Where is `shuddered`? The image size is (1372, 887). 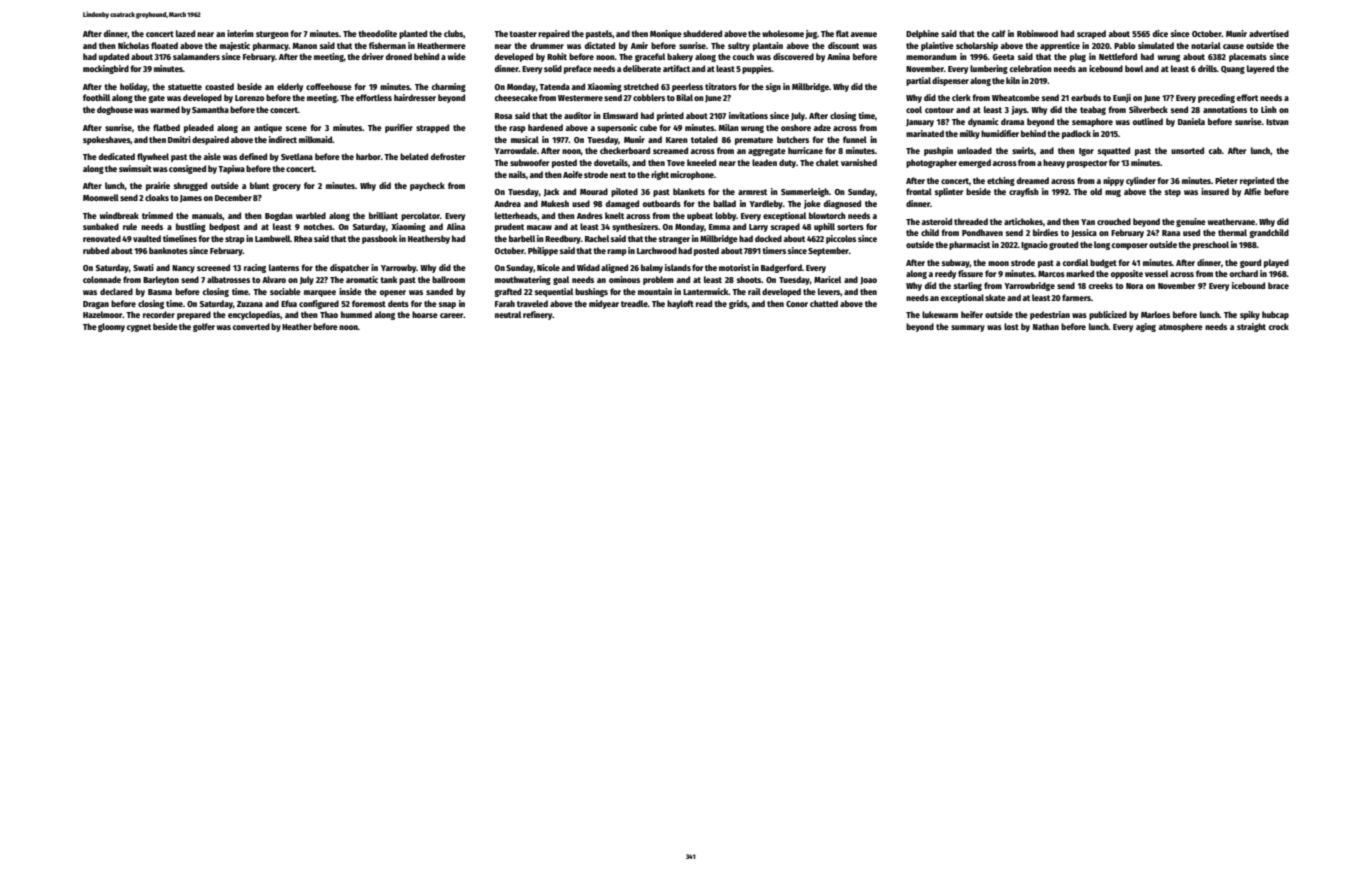 shuddered is located at coordinates (702, 33).
